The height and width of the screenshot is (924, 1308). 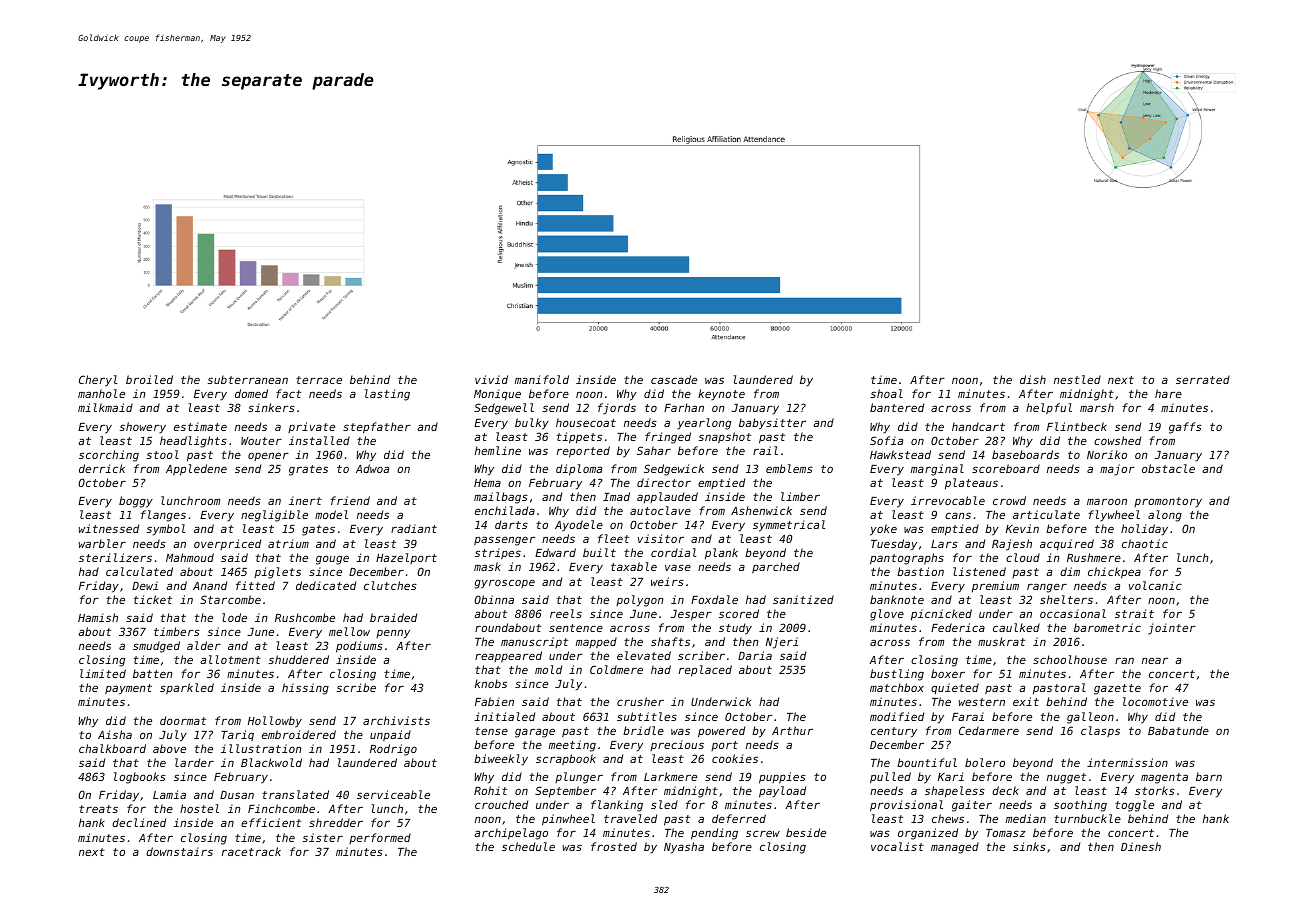 I want to click on downstairs, so click(x=179, y=851).
